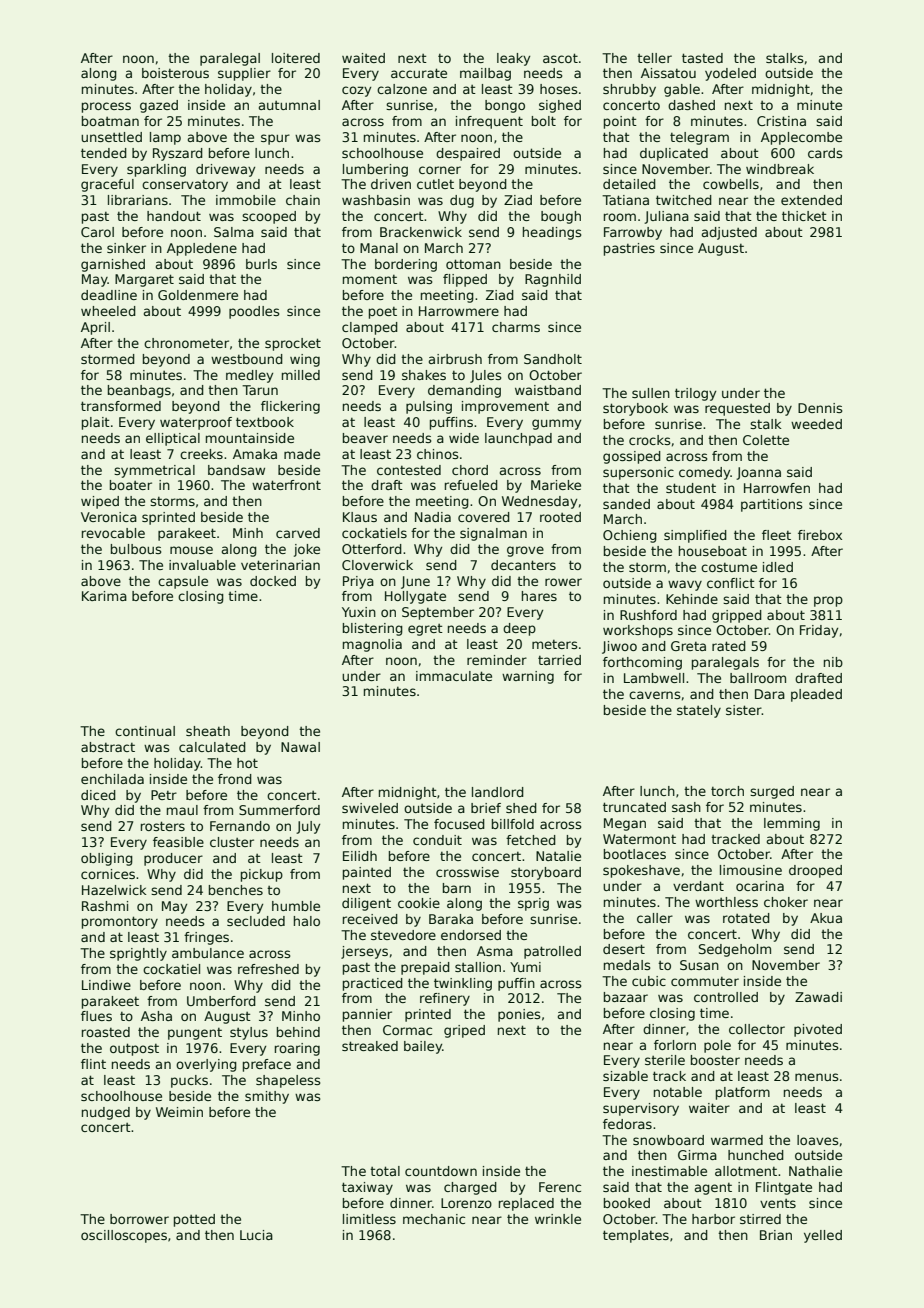 The height and width of the image is (1308, 924). I want to click on gripped, so click(737, 616).
